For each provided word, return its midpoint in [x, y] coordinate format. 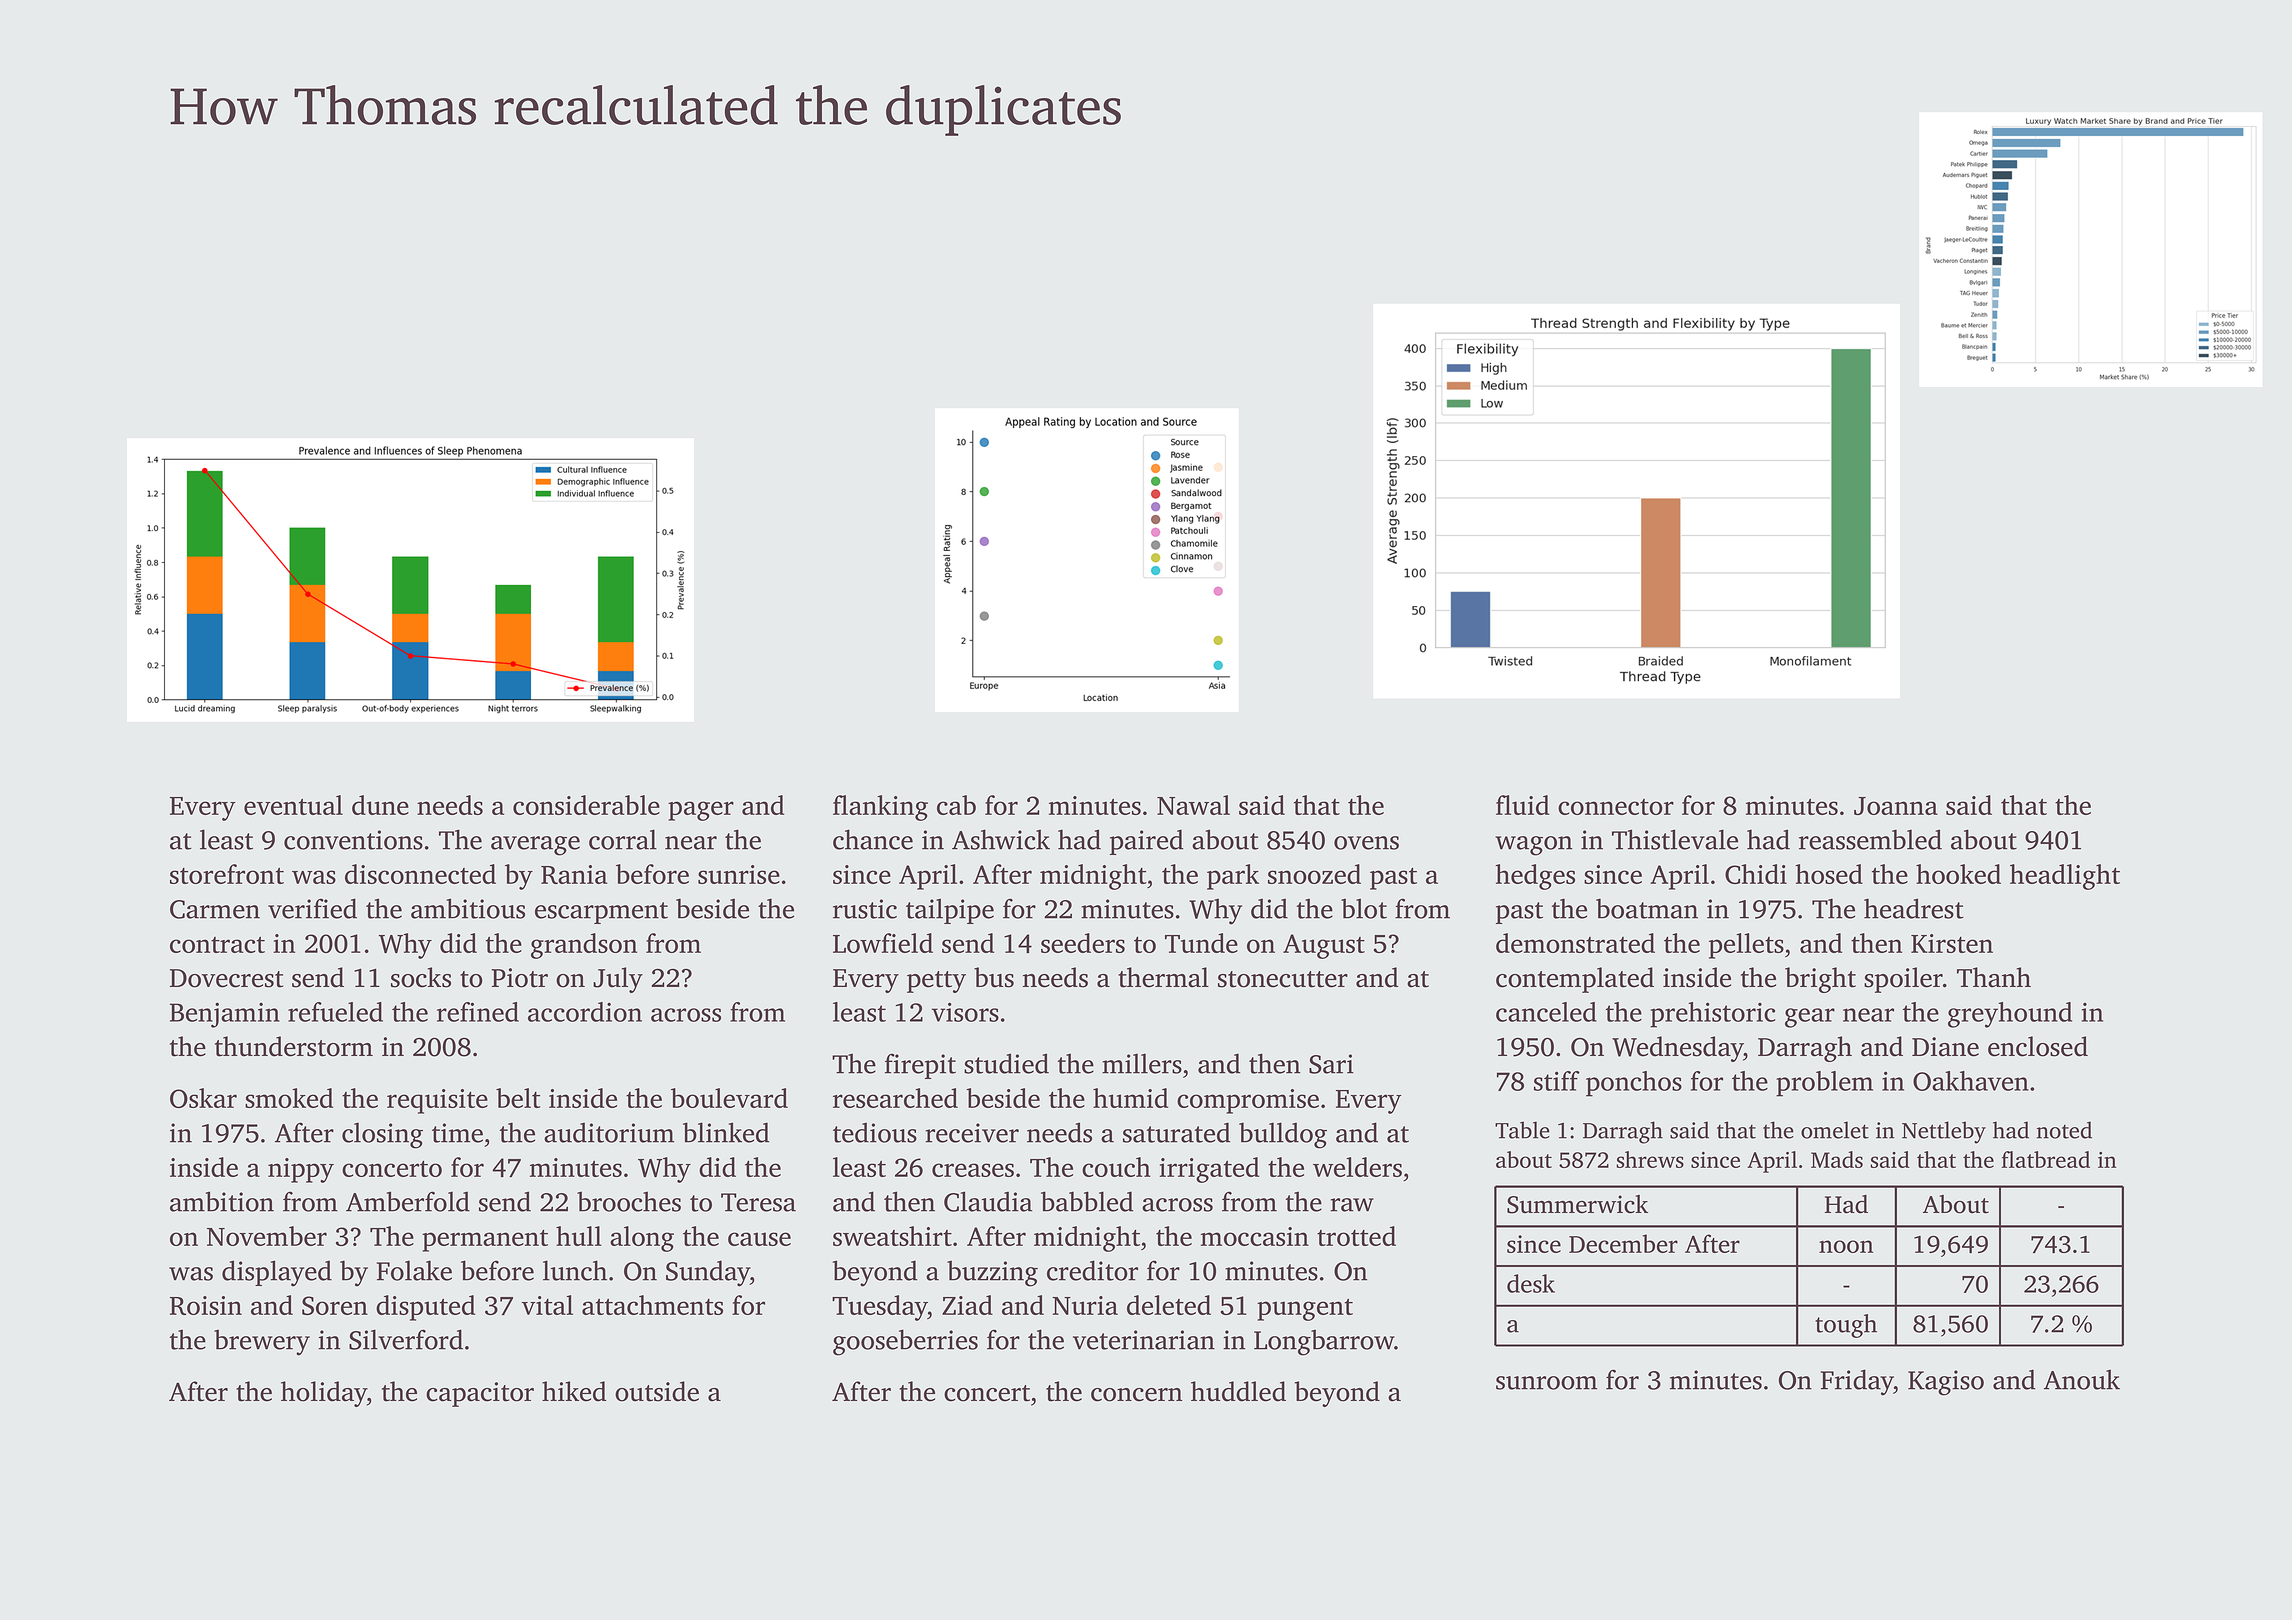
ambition [222, 1201]
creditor [1092, 1270]
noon [1846, 1246]
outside [657, 1391]
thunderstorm [294, 1046]
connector [1616, 807]
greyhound [2010, 1015]
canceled [1546, 1012]
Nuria [1085, 1305]
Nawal [1193, 805]
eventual [293, 805]
